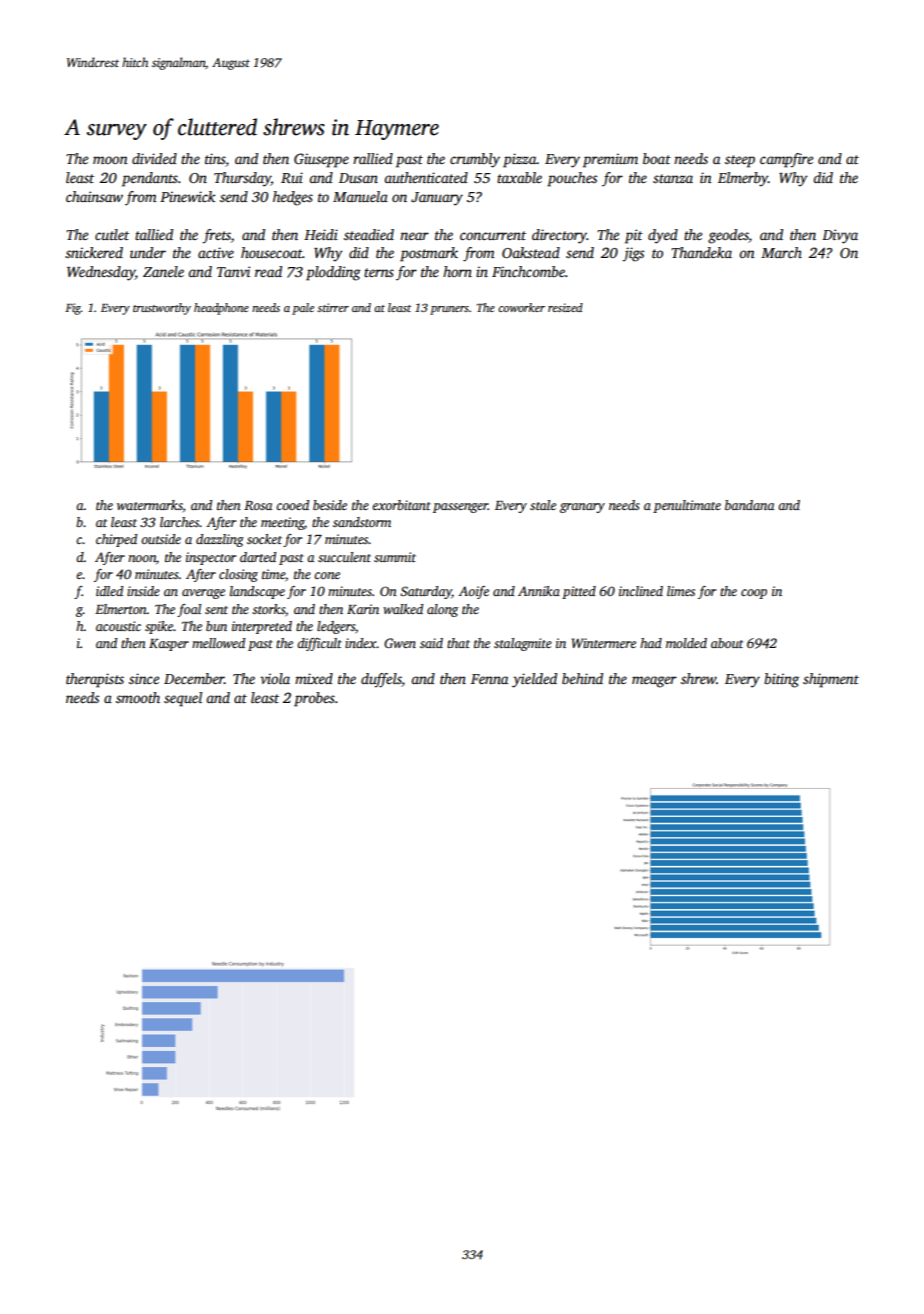 The width and height of the page is (924, 1314). I want to click on rallied, so click(373, 158).
